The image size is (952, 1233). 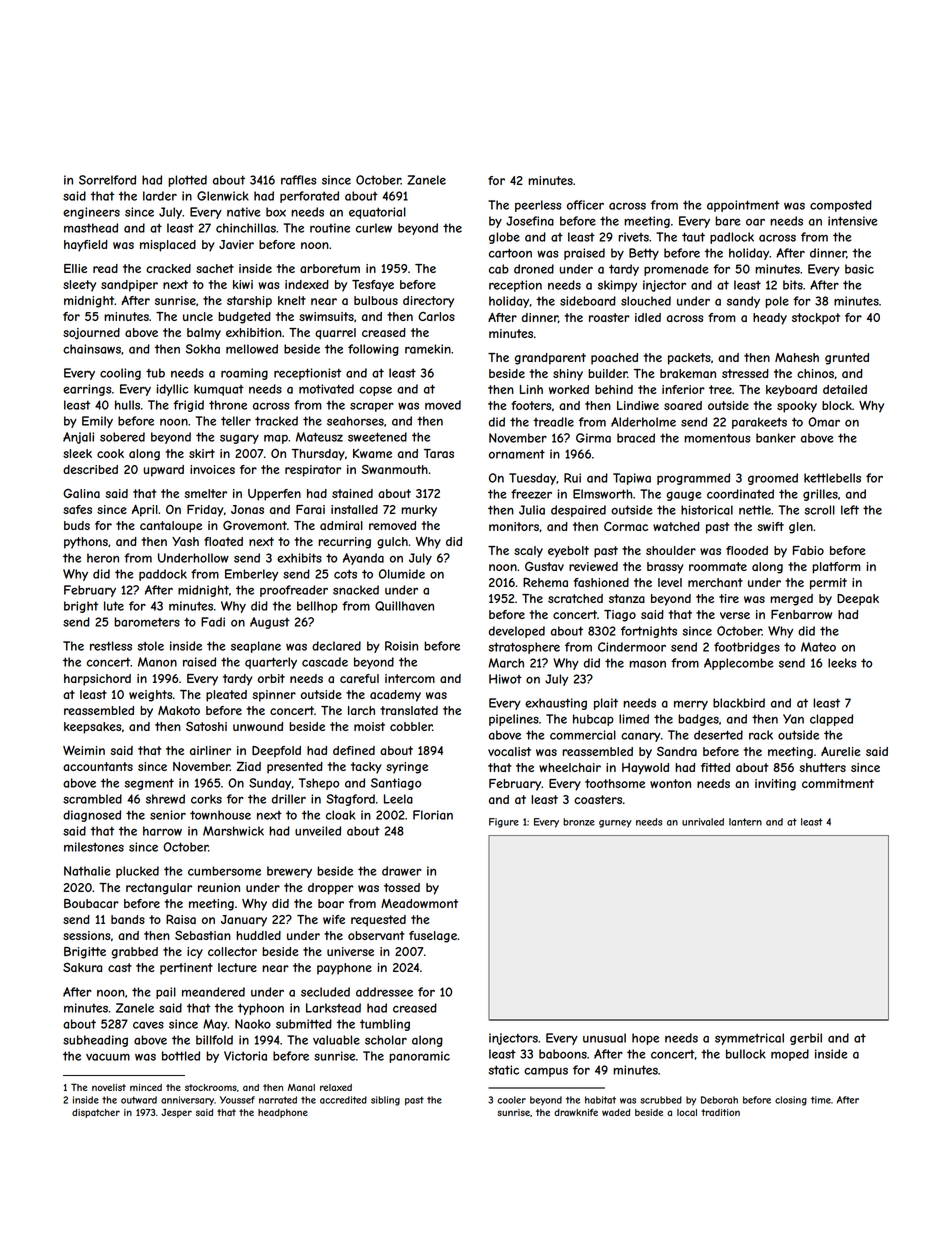 What do you see at coordinates (92, 728) in the screenshot?
I see `keepsakes` at bounding box center [92, 728].
